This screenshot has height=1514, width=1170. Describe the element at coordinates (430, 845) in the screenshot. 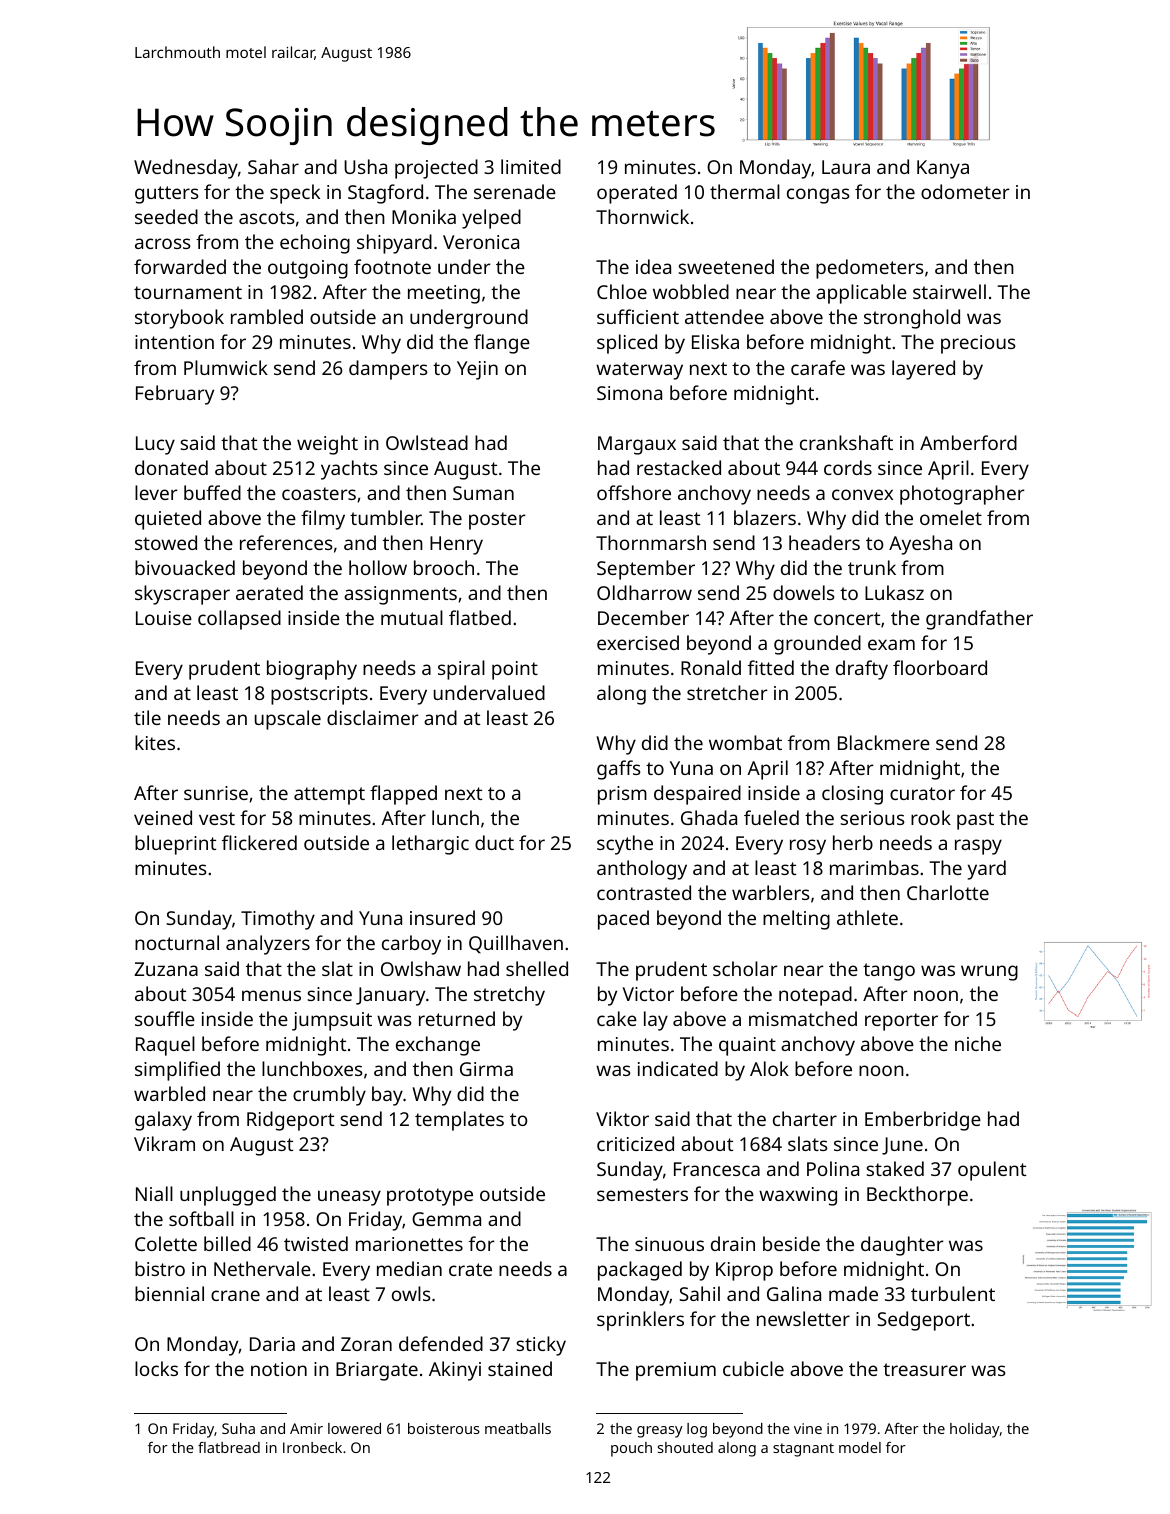

I see `lethargic` at that location.
